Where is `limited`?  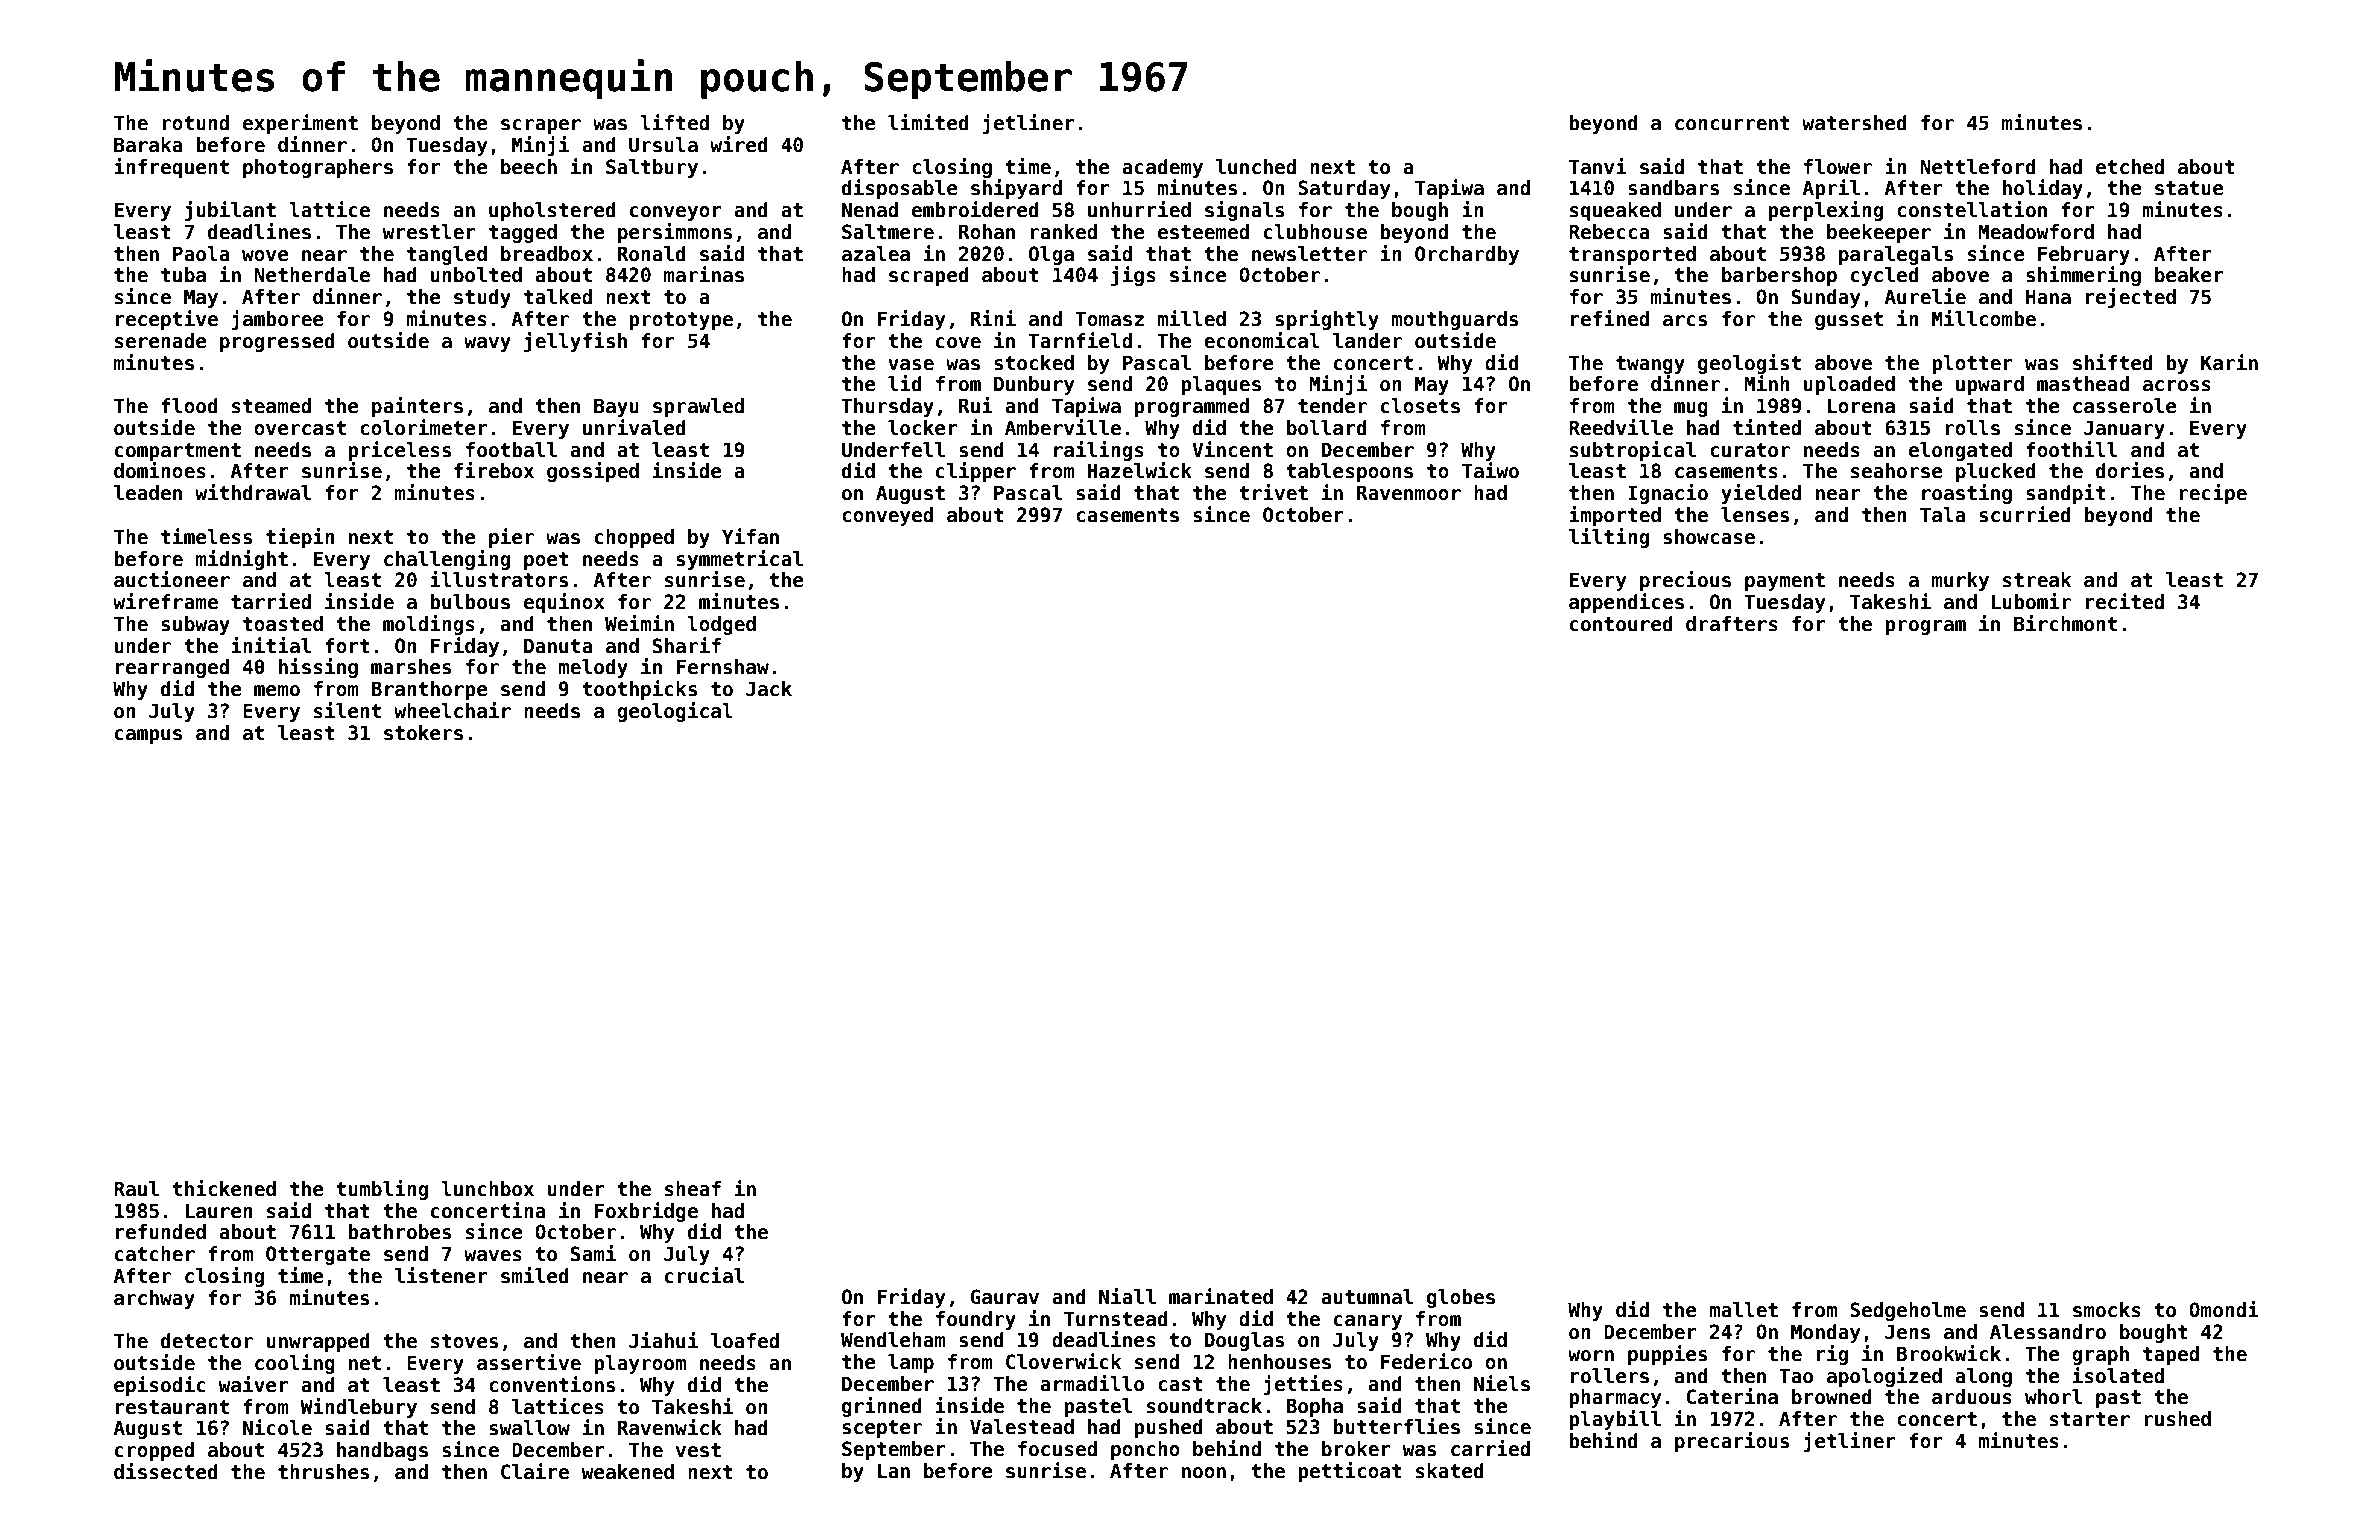 limited is located at coordinates (928, 122).
